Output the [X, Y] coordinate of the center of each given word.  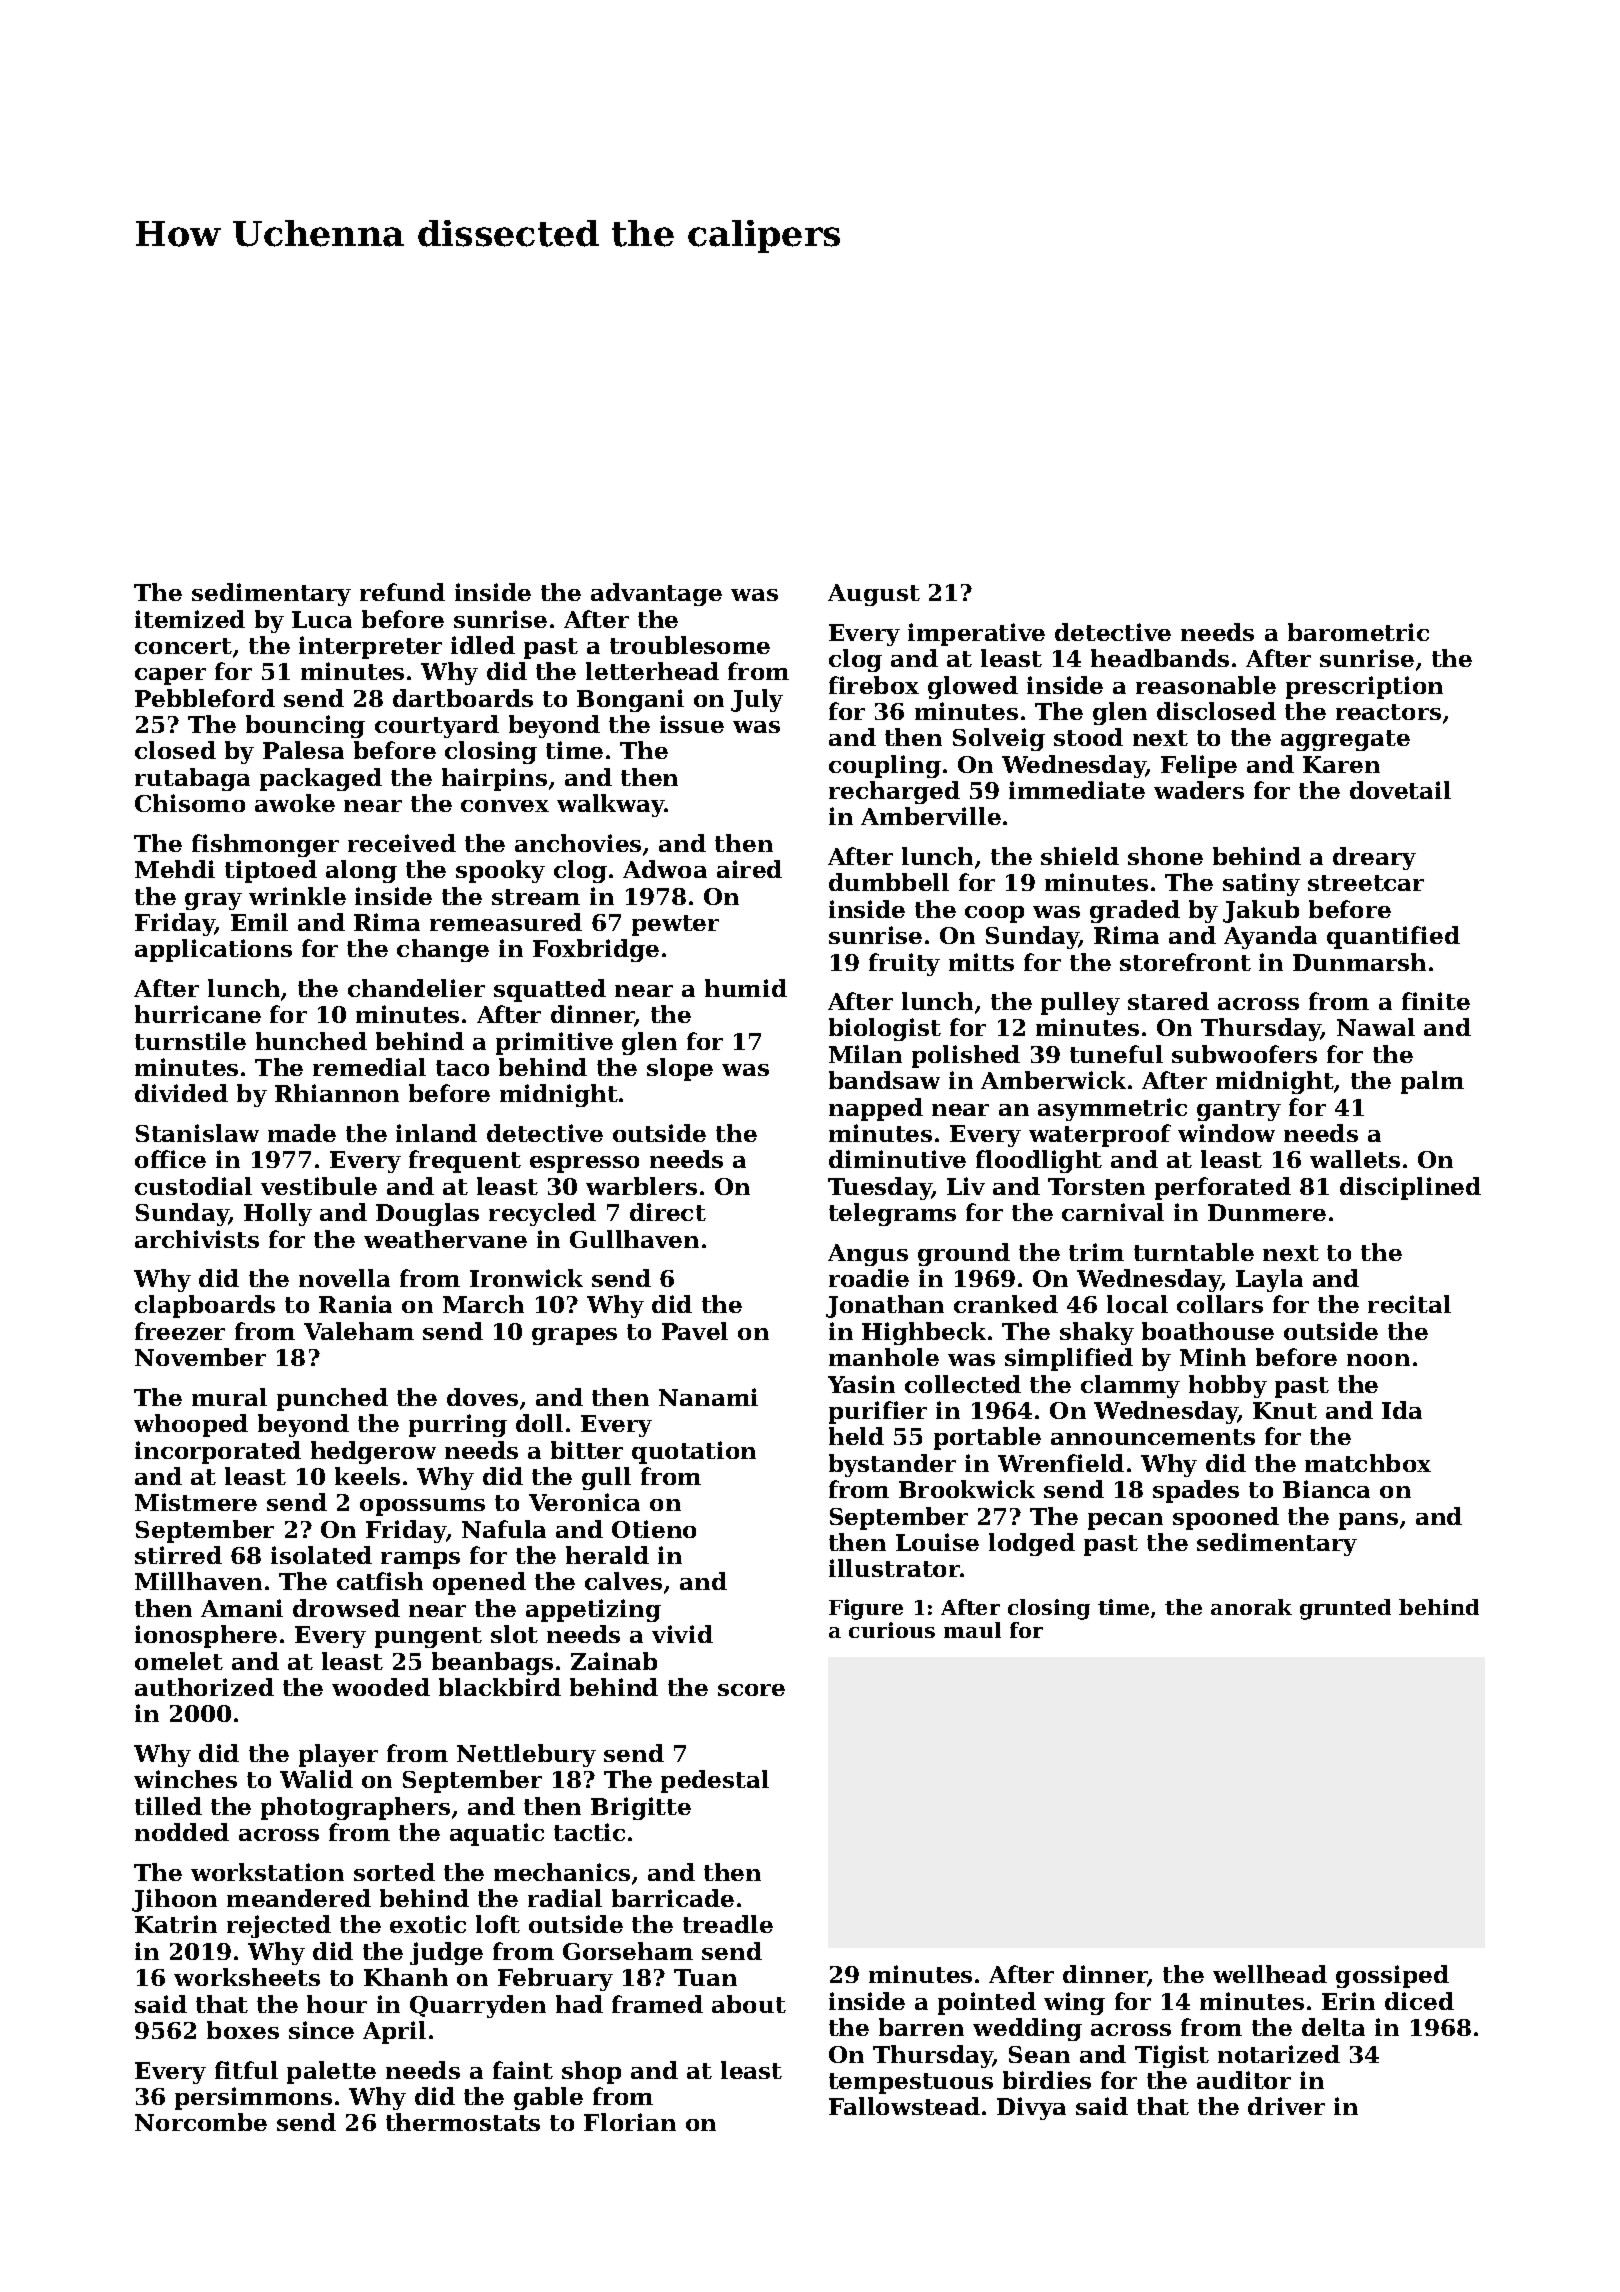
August [874, 595]
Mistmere [196, 1502]
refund [402, 592]
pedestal [715, 1781]
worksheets [247, 1977]
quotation [694, 1452]
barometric [1358, 632]
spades [1196, 1491]
